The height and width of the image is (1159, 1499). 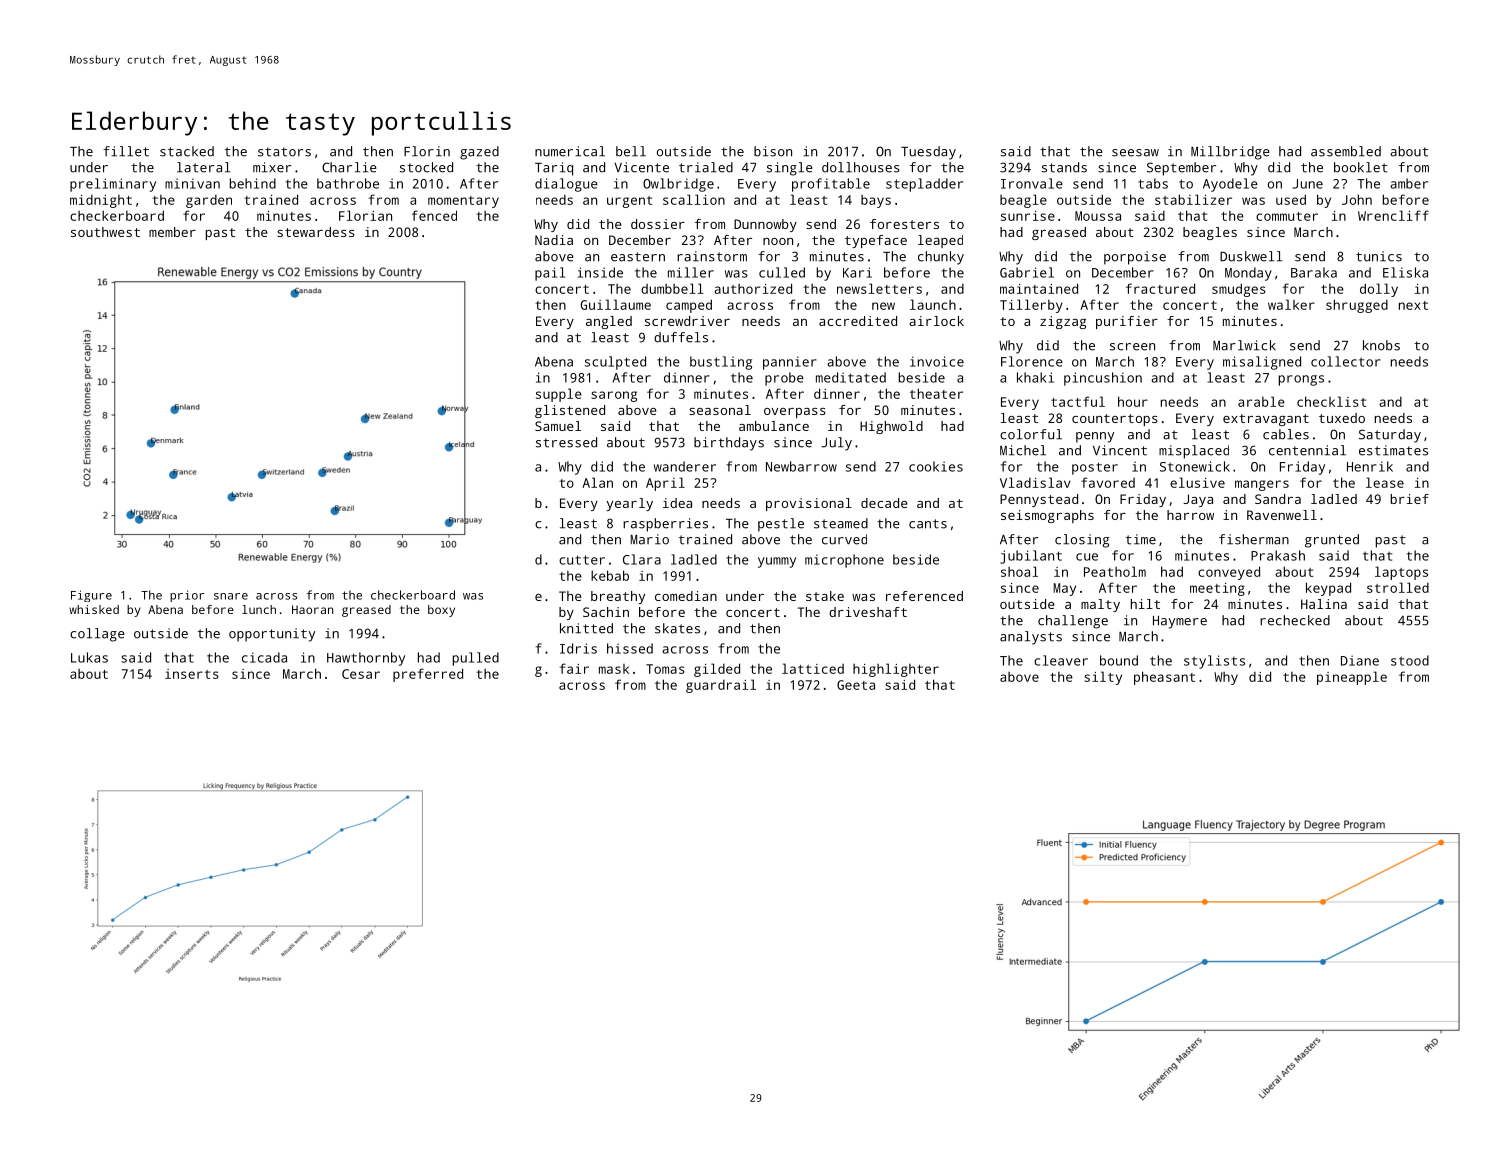 What do you see at coordinates (1410, 499) in the image?
I see `brief` at bounding box center [1410, 499].
